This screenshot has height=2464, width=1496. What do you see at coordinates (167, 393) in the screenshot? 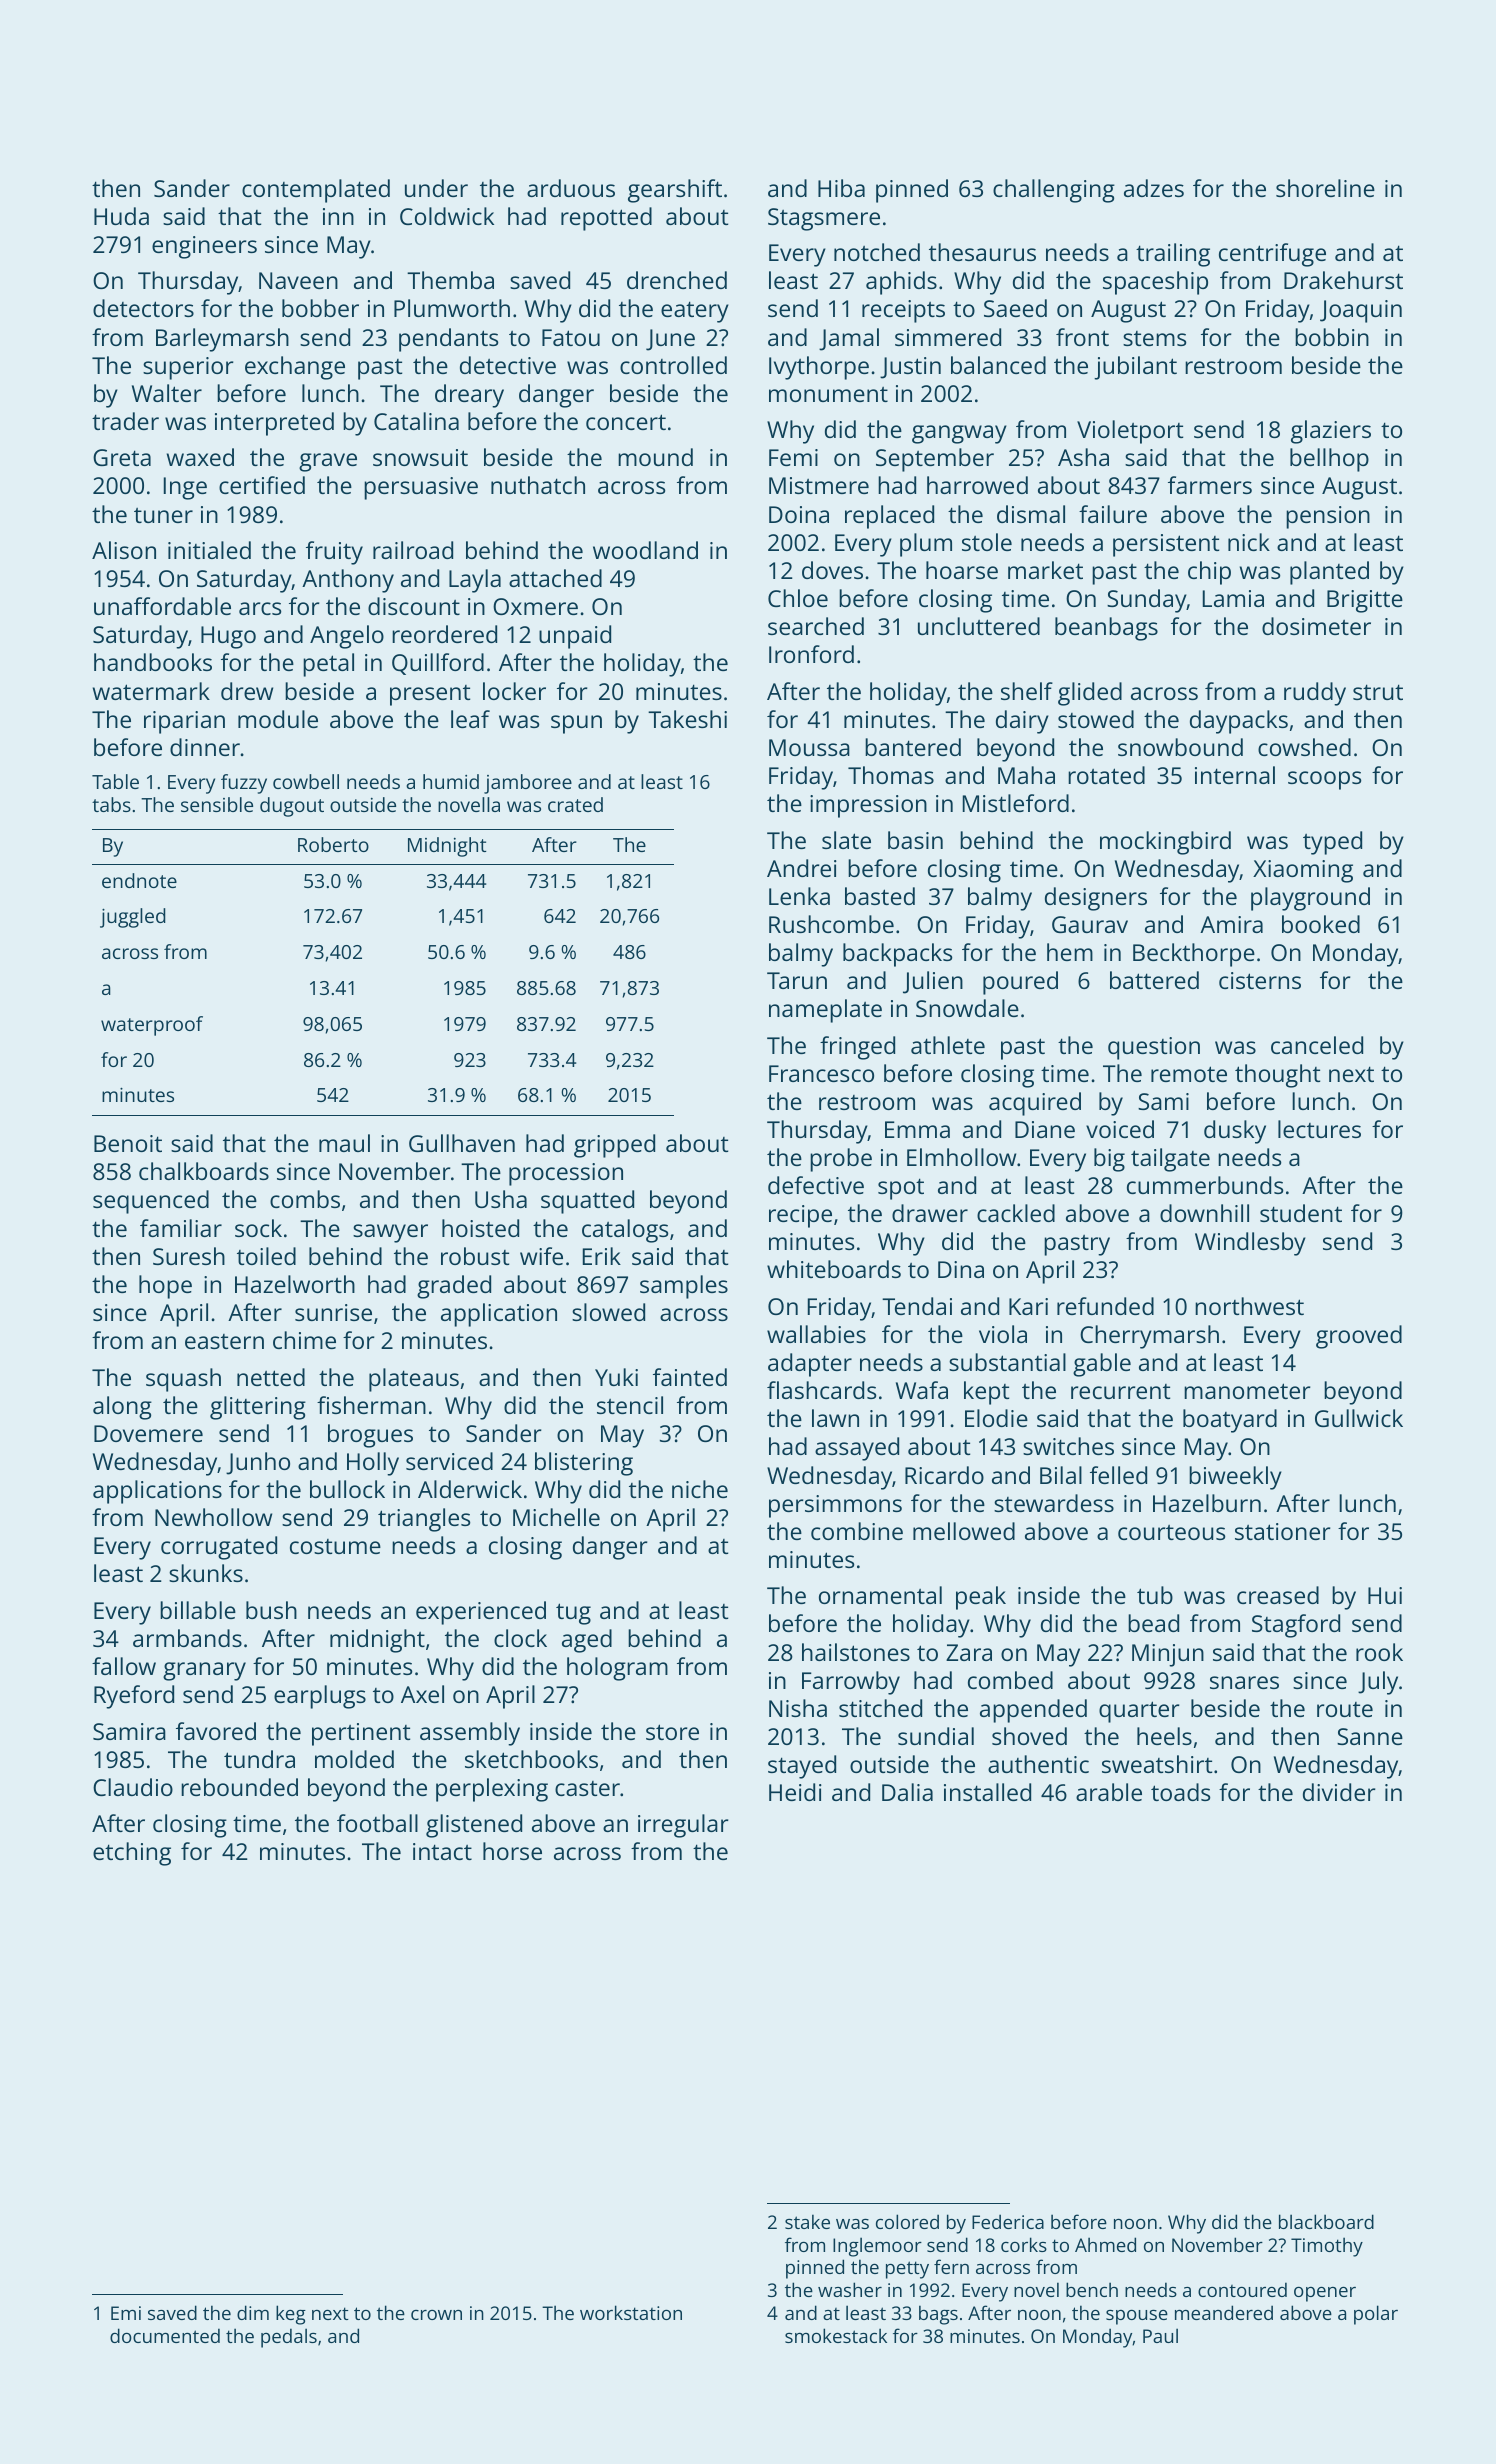
I see `Walter` at bounding box center [167, 393].
